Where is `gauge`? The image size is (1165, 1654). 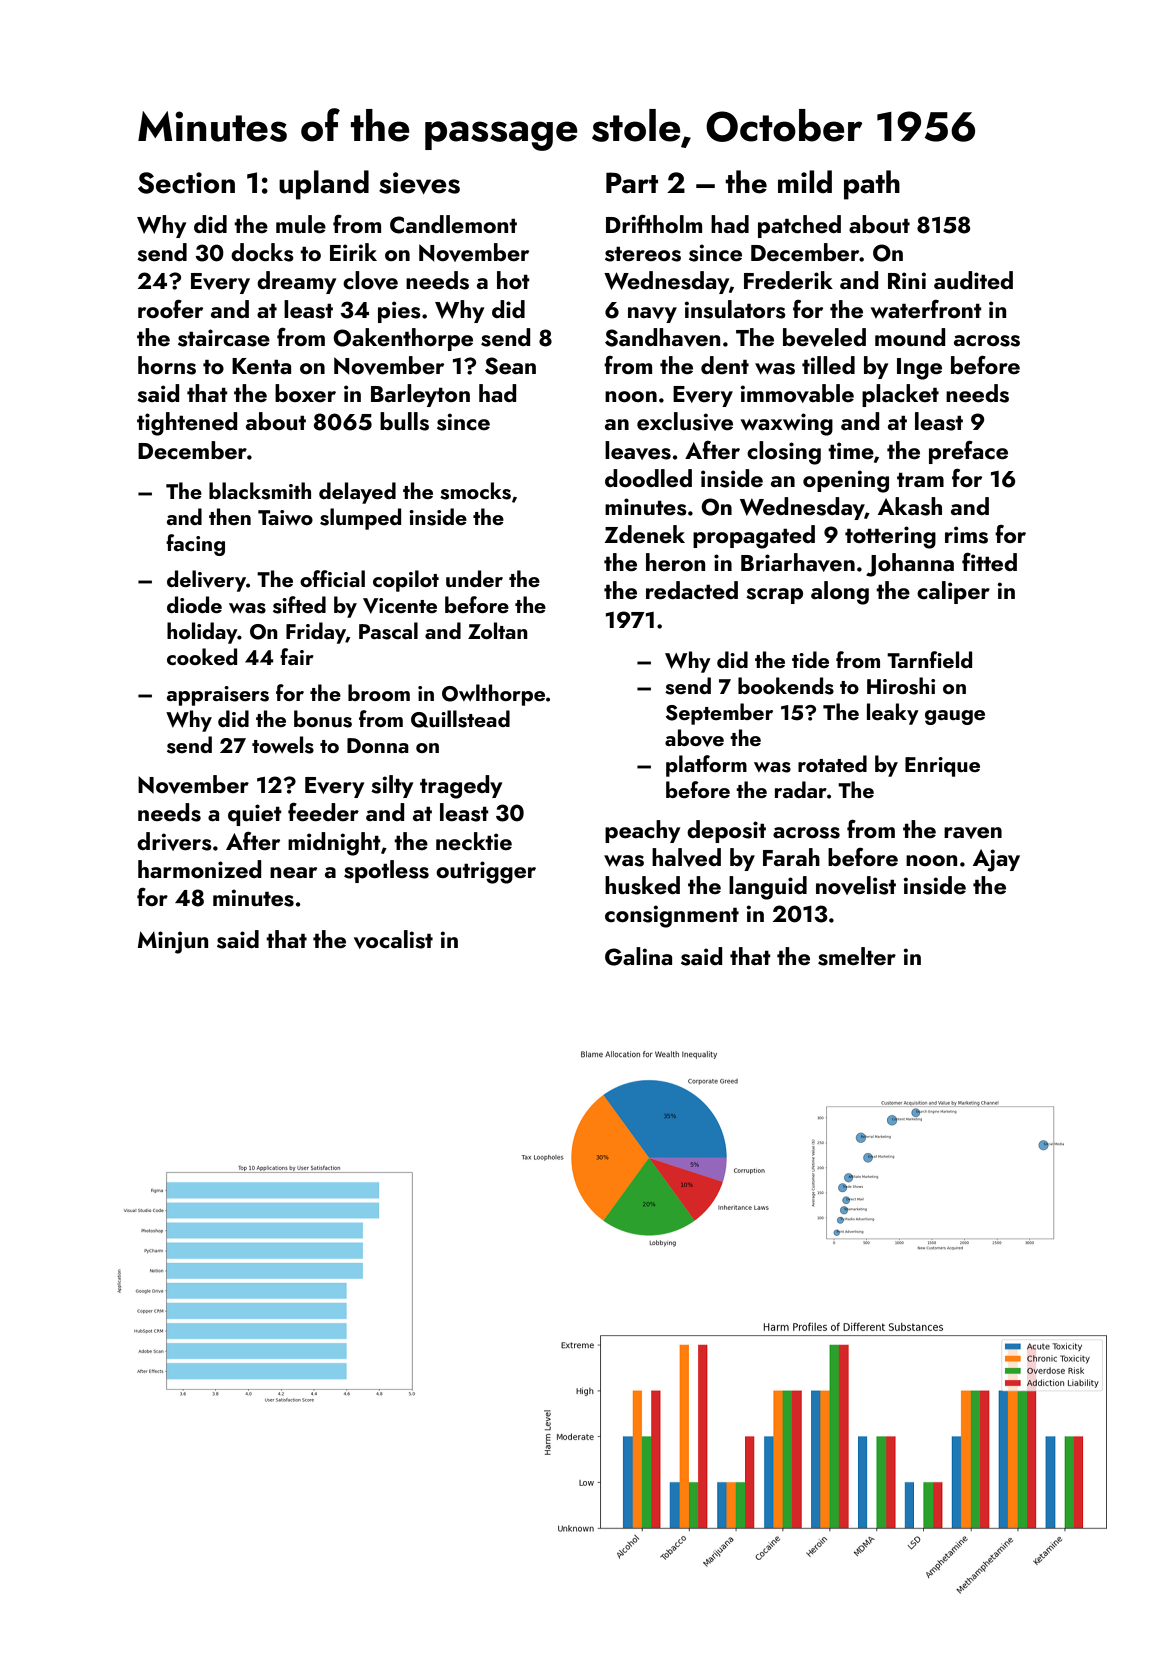
gauge is located at coordinates (955, 717).
